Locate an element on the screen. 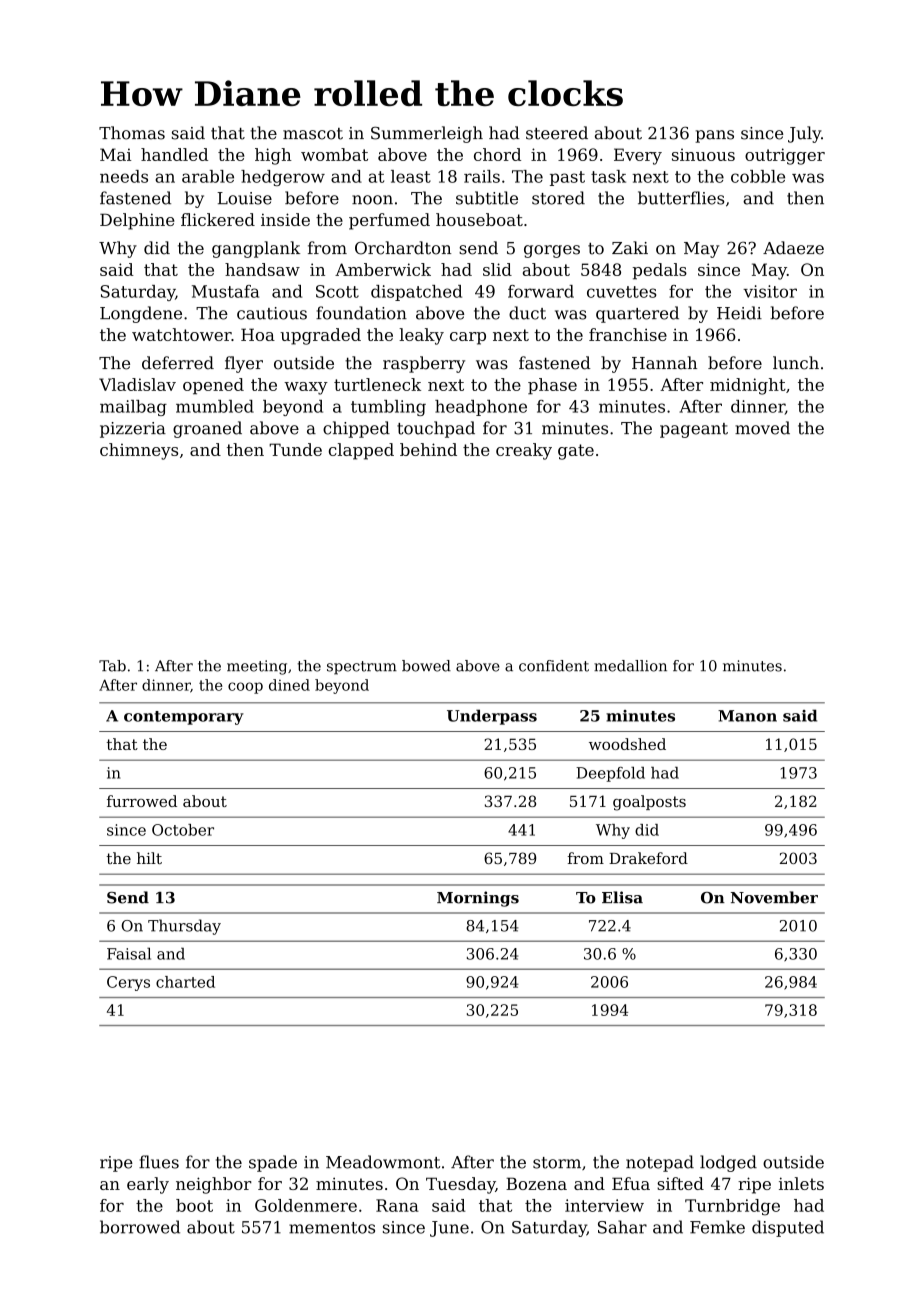 This screenshot has height=1314, width=924. mascot is located at coordinates (313, 134).
